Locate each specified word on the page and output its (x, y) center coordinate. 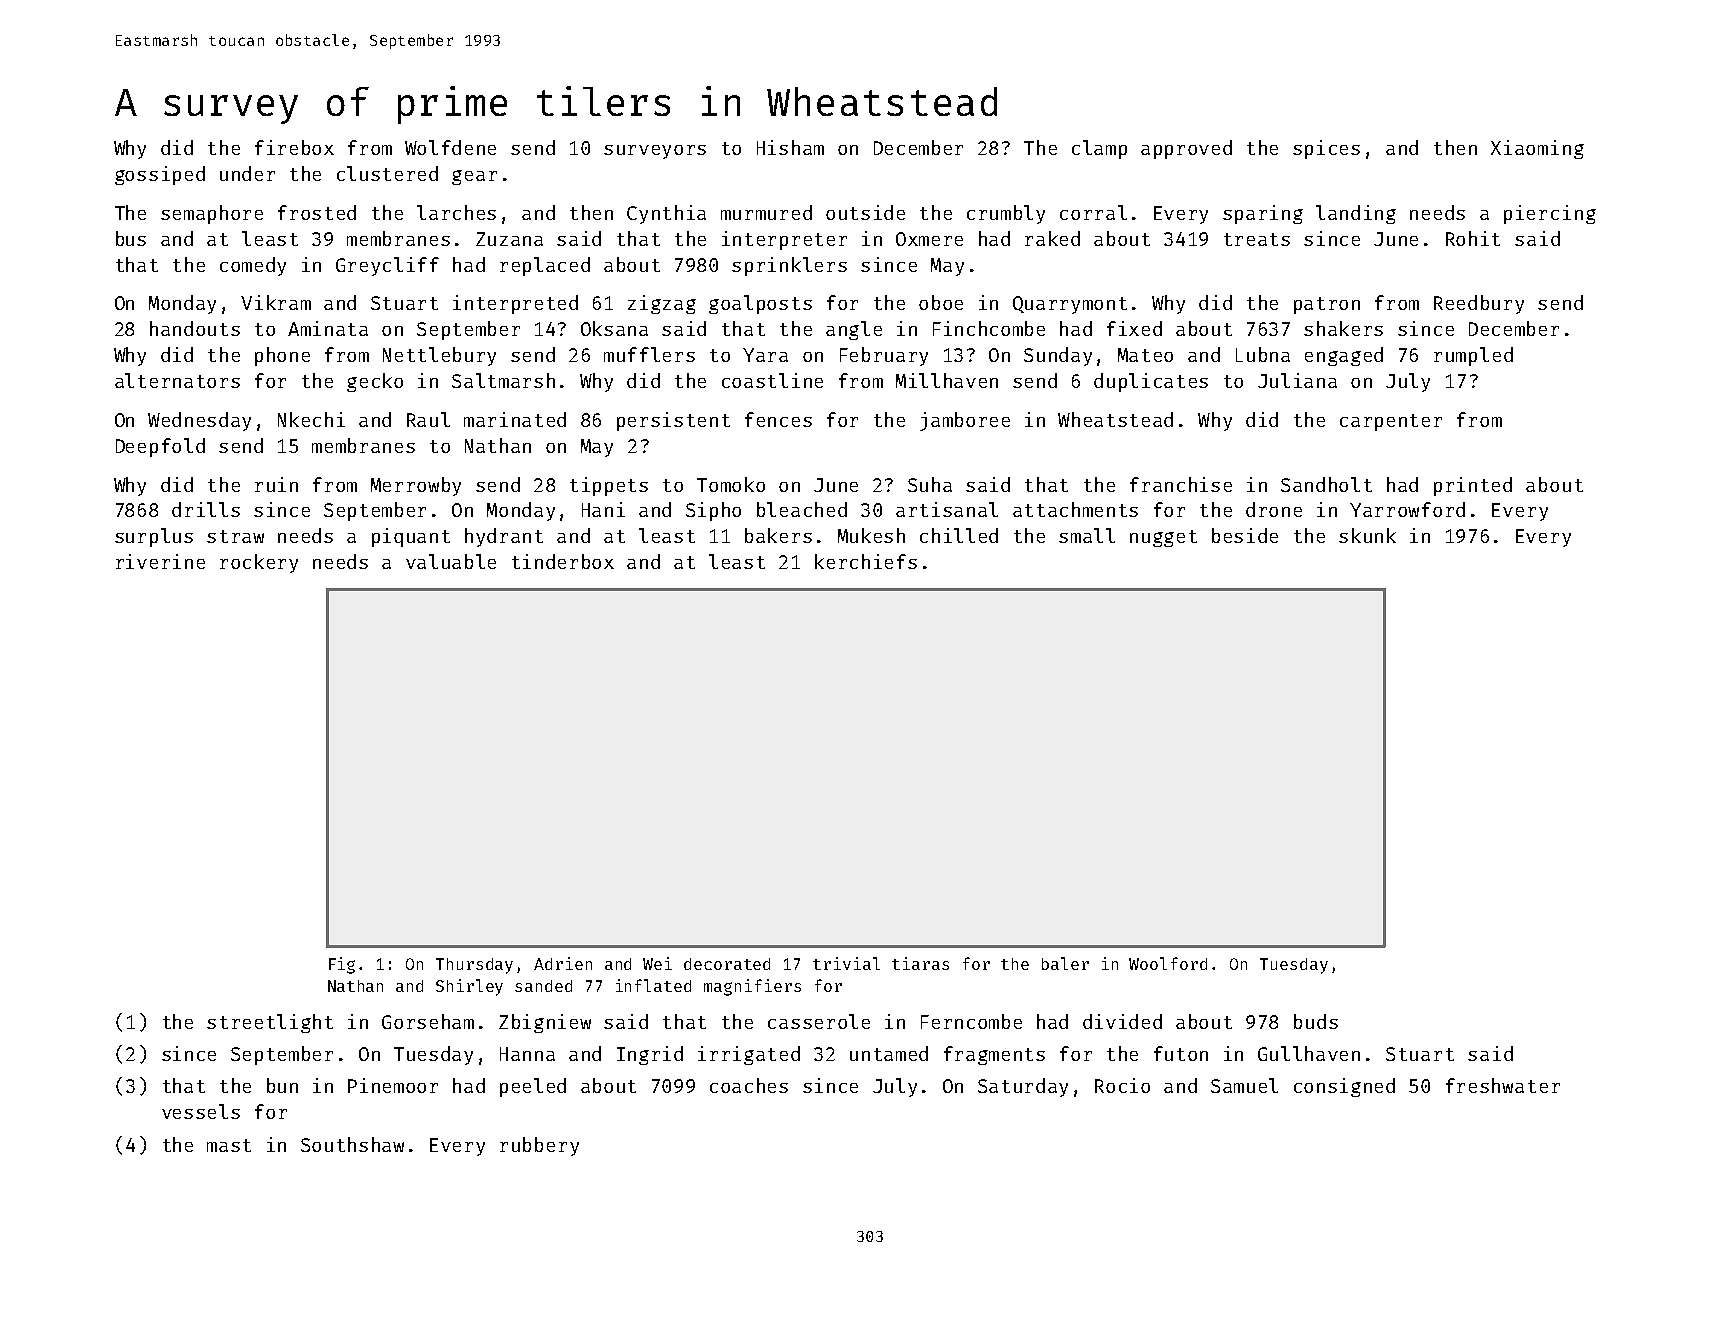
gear (474, 177)
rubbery (539, 1146)
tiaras (920, 963)
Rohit (1473, 238)
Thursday (474, 966)
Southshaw (352, 1144)
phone (282, 356)
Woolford (1168, 963)
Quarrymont (1070, 305)
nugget (1163, 538)
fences (778, 419)
